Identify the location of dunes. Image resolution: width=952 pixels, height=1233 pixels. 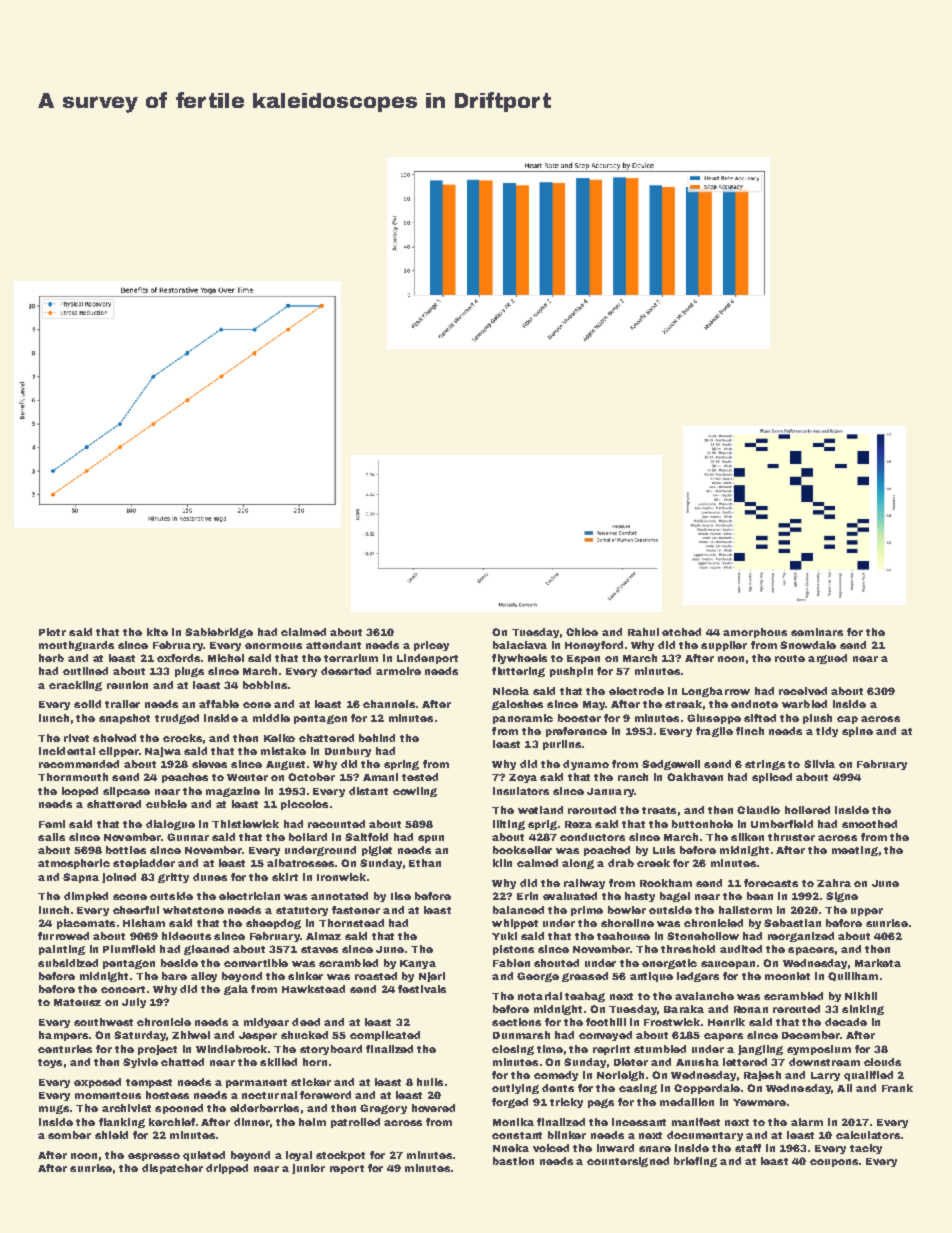
(210, 877).
